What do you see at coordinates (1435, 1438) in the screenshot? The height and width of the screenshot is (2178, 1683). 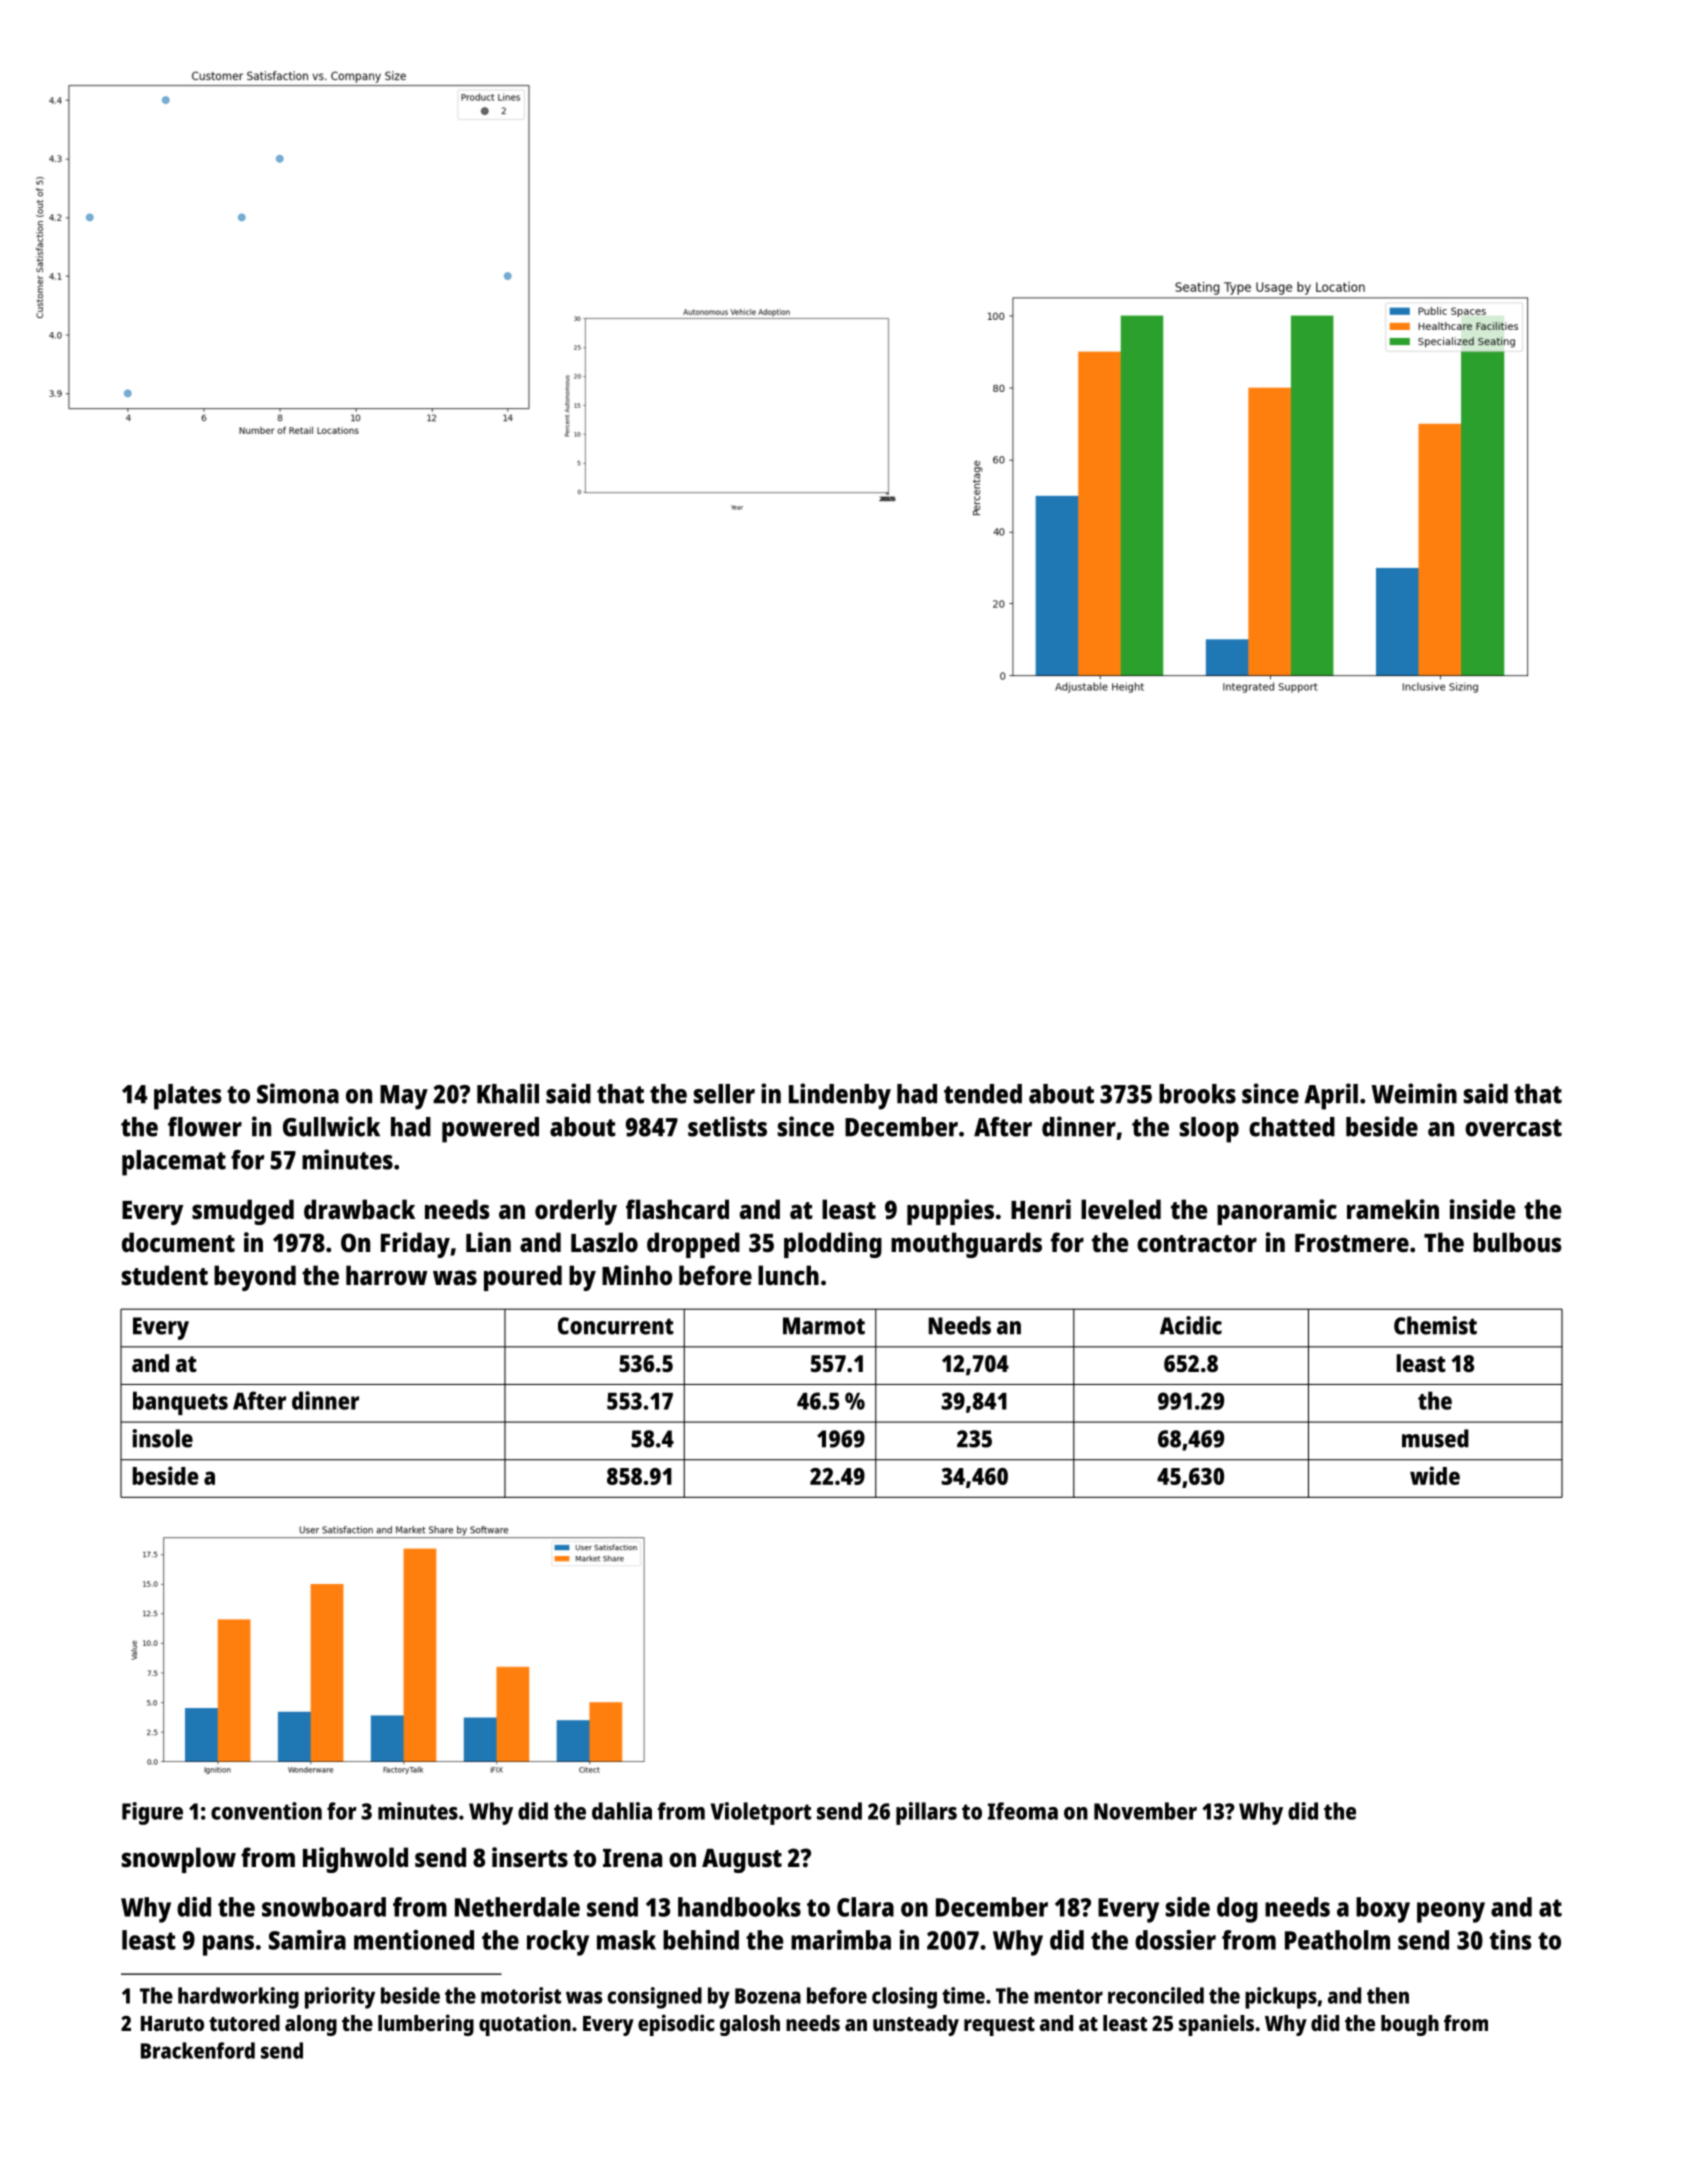 I see `mused` at bounding box center [1435, 1438].
